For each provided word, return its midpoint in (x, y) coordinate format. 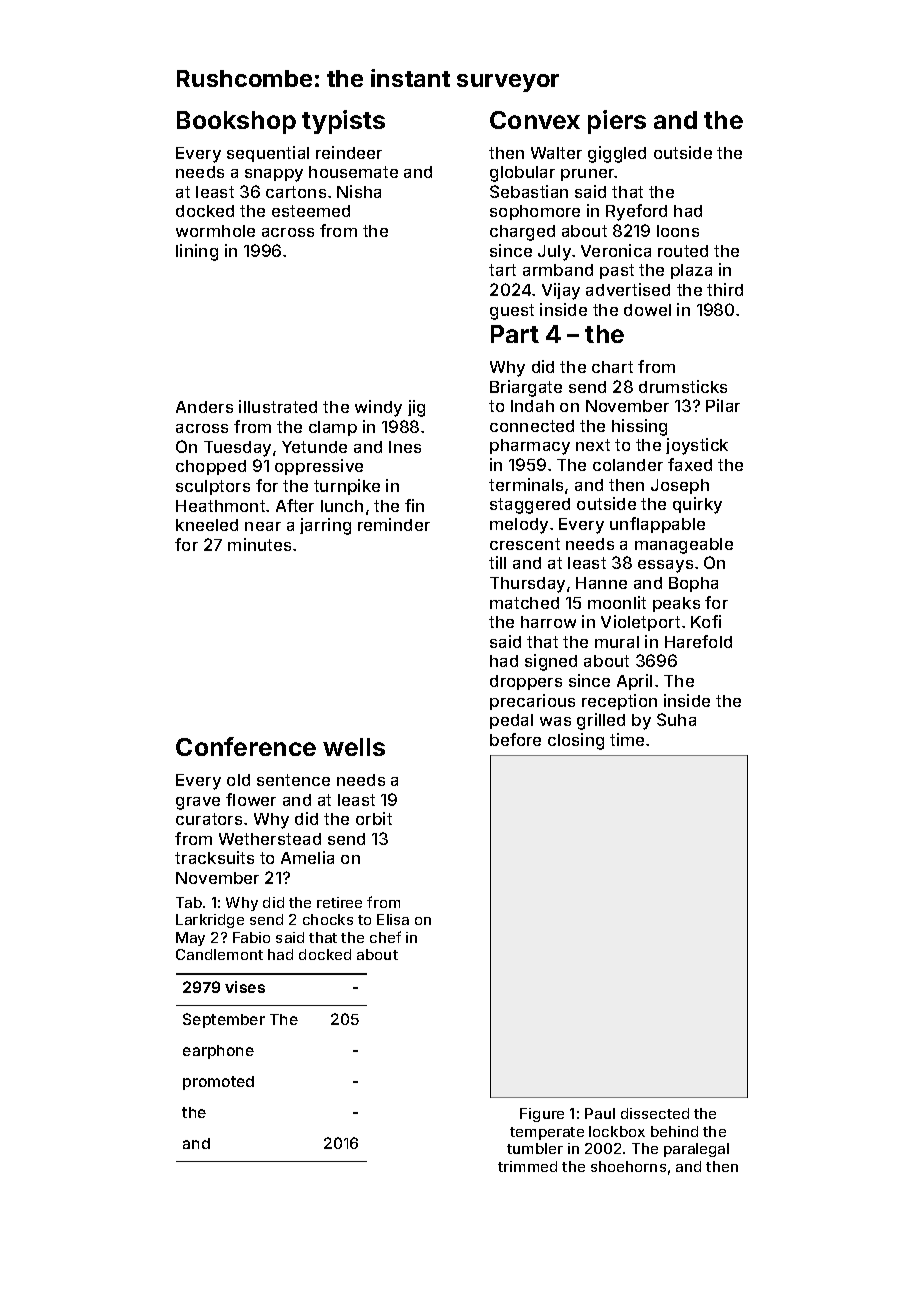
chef (385, 937)
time (627, 739)
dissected (655, 1113)
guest (512, 312)
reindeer (349, 152)
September (224, 1020)
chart (612, 367)
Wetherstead (270, 839)
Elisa (393, 919)
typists (343, 122)
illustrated (278, 406)
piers (617, 122)
